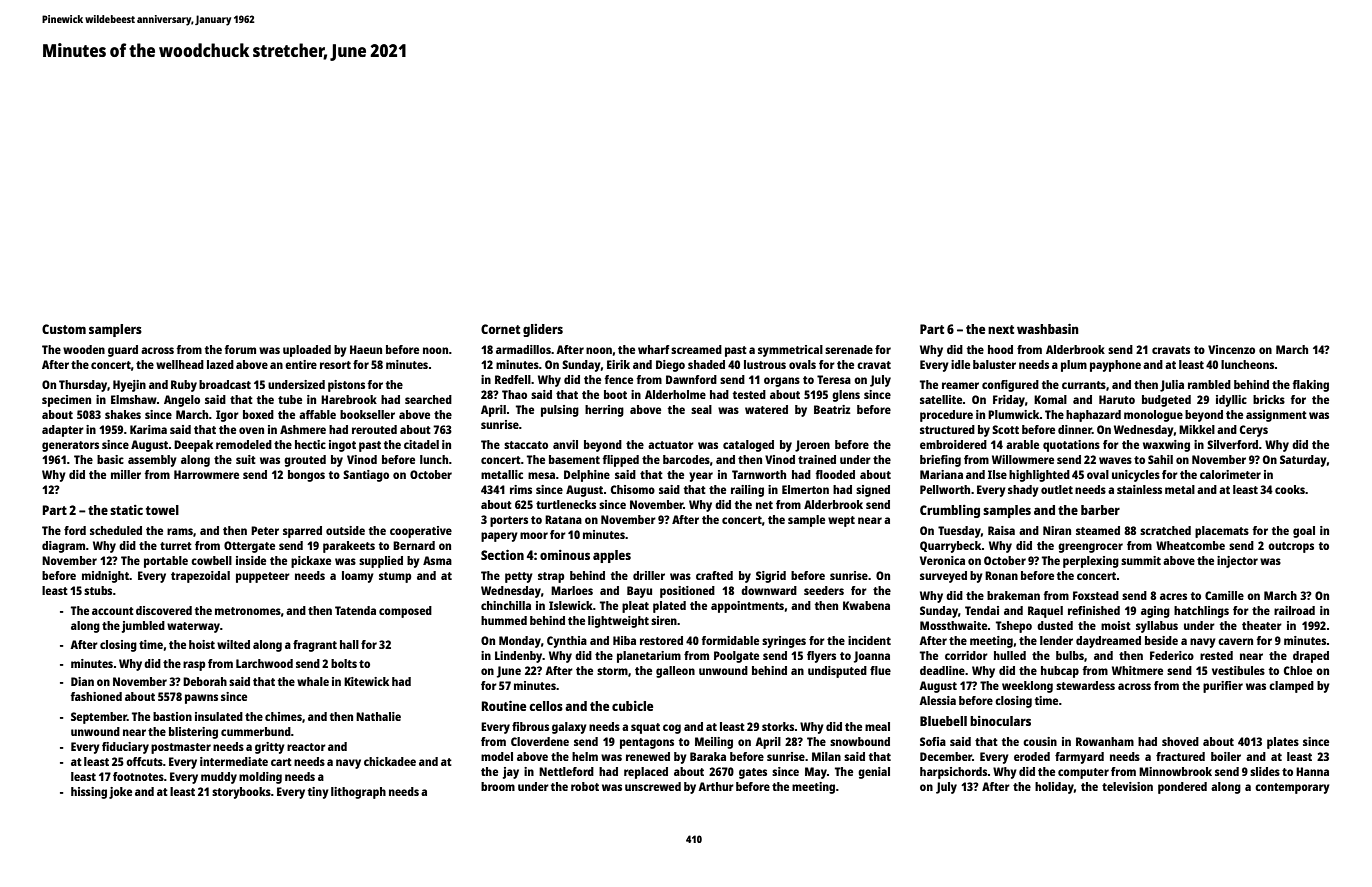 The width and height of the screenshot is (1372, 887). Describe the element at coordinates (612, 556) in the screenshot. I see `apples` at that location.
